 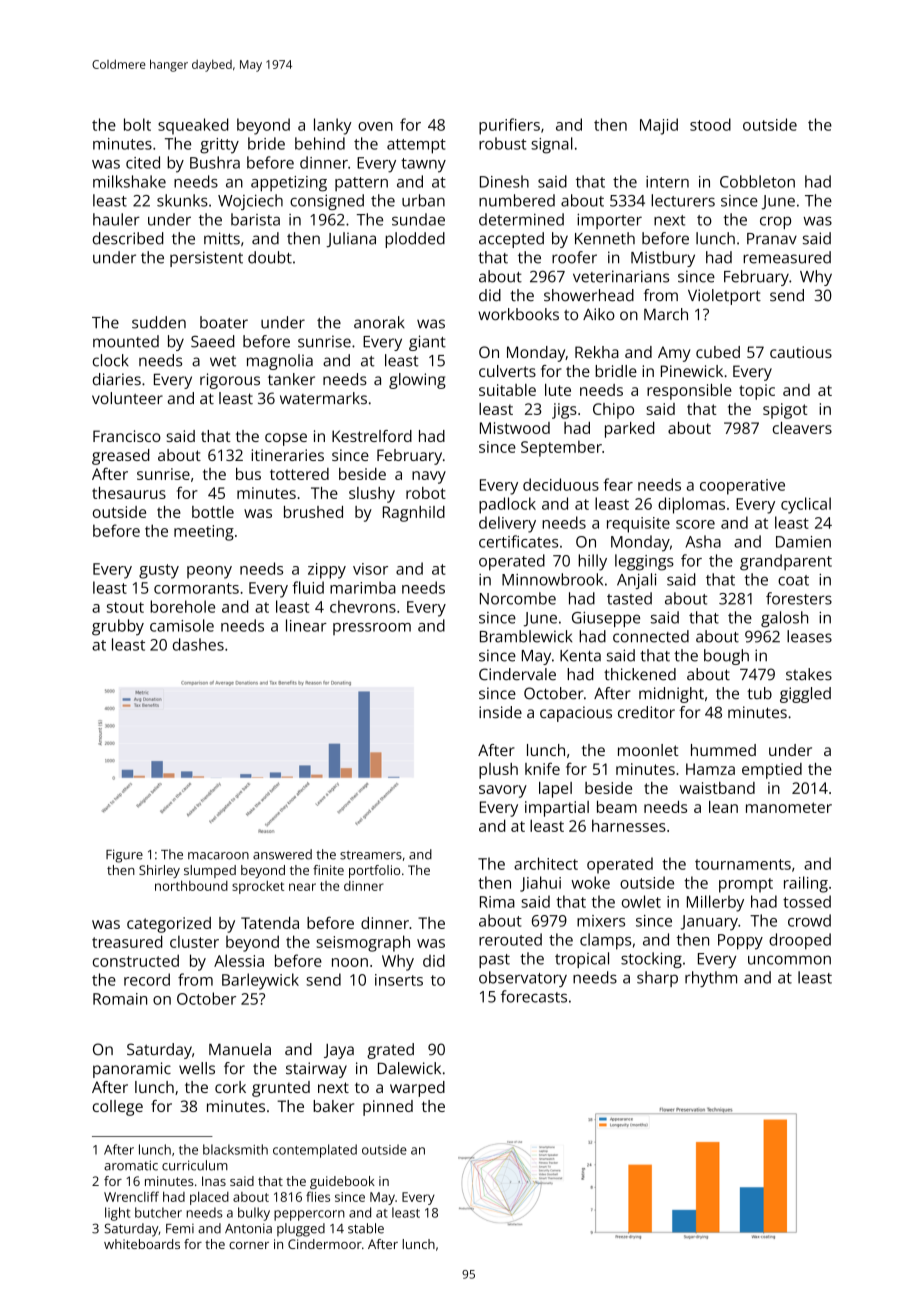 What do you see at coordinates (342, 1182) in the image?
I see `guidebook` at bounding box center [342, 1182].
